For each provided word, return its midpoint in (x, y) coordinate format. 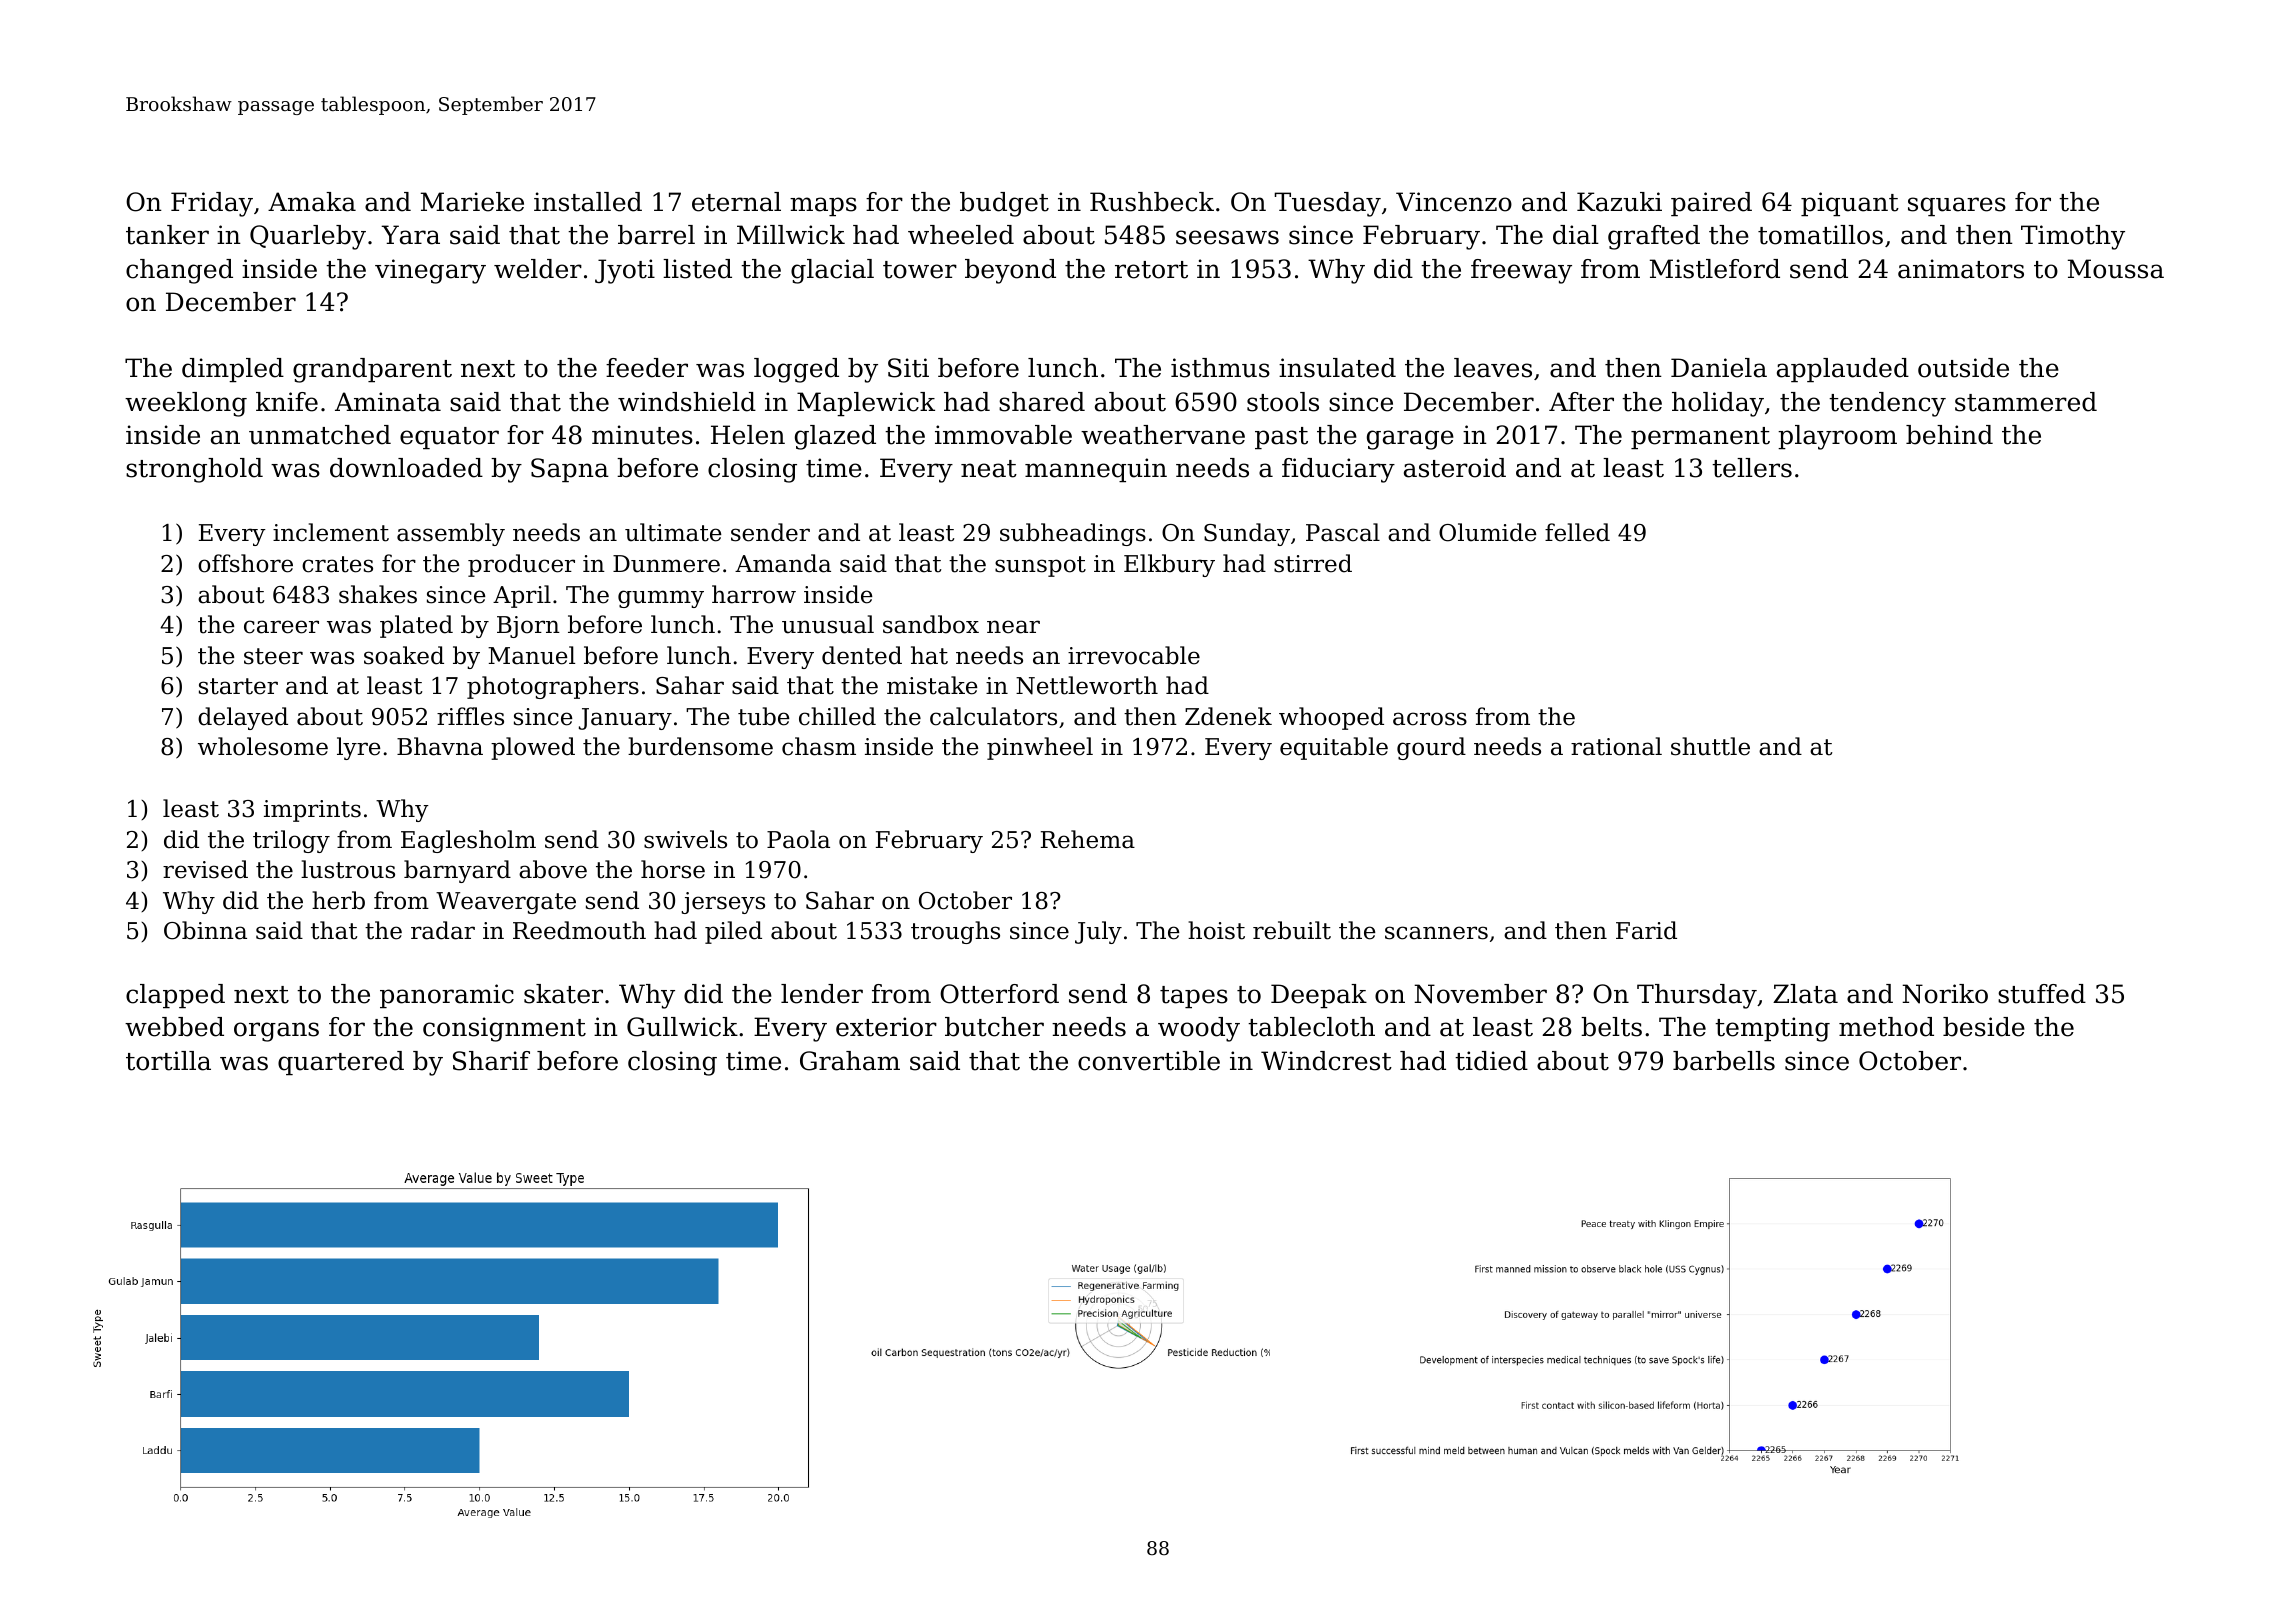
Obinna (205, 930)
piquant (1850, 204)
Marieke (472, 202)
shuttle (1710, 746)
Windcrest (1326, 1061)
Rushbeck (1152, 202)
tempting (1772, 1029)
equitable (1334, 748)
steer (273, 656)
